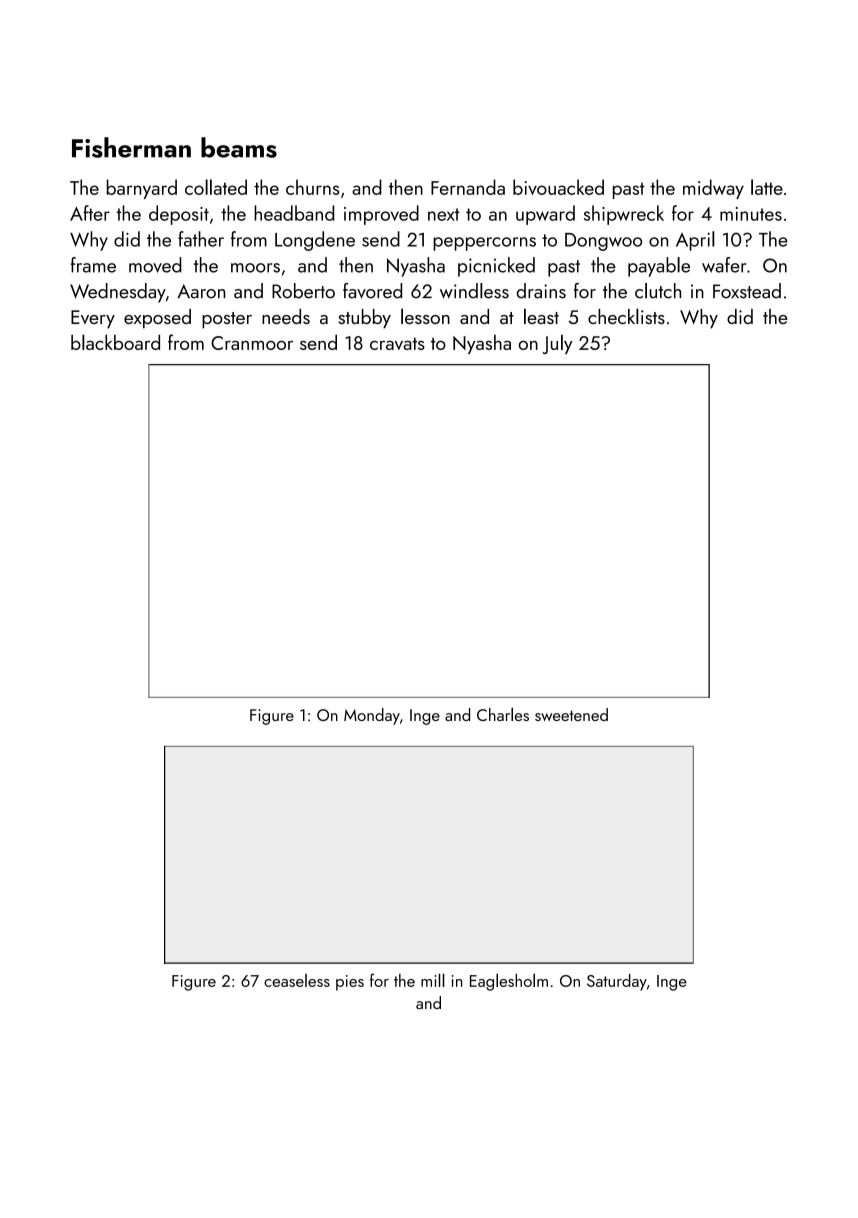  What do you see at coordinates (571, 714) in the document?
I see `sweetened` at bounding box center [571, 714].
